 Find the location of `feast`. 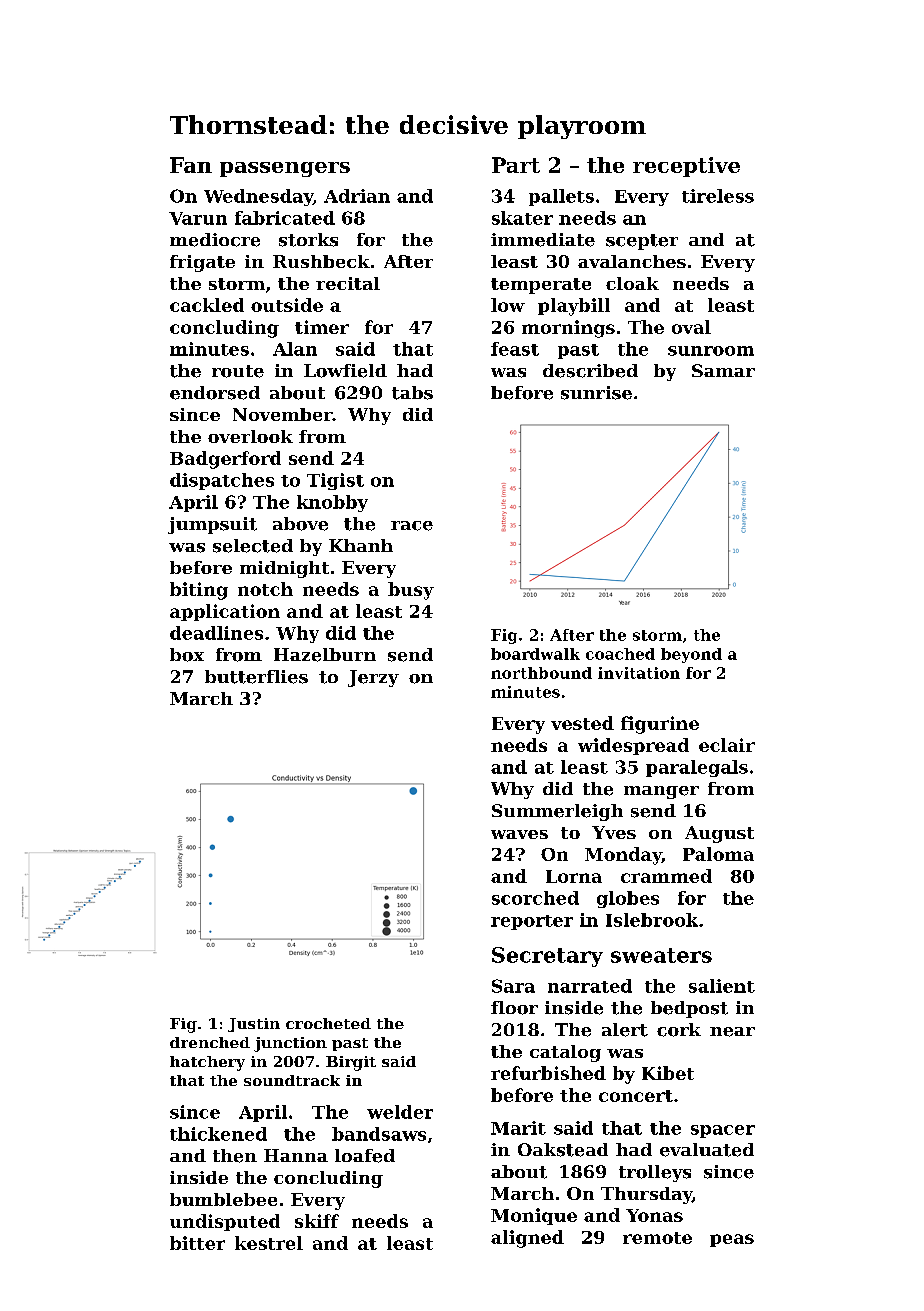

feast is located at coordinates (515, 349).
